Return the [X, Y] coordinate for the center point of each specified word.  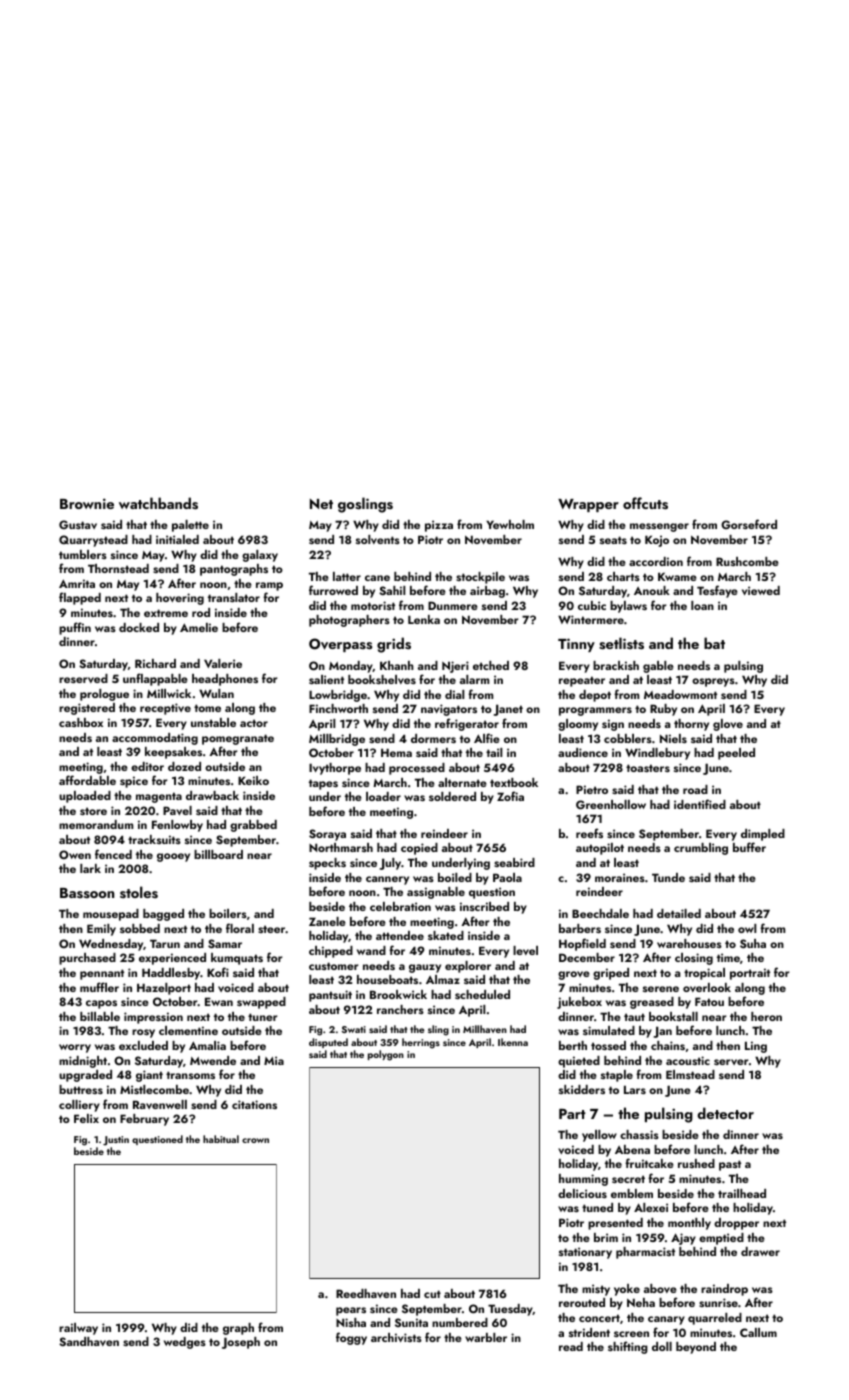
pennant [102, 974]
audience [583, 752]
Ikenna [513, 1042]
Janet [508, 710]
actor [254, 723]
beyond [696, 1348]
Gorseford [749, 524]
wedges [185, 1343]
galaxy [260, 556]
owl [747, 928]
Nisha [351, 1322]
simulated [609, 1030]
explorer [468, 967]
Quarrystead [93, 541]
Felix [86, 1118]
